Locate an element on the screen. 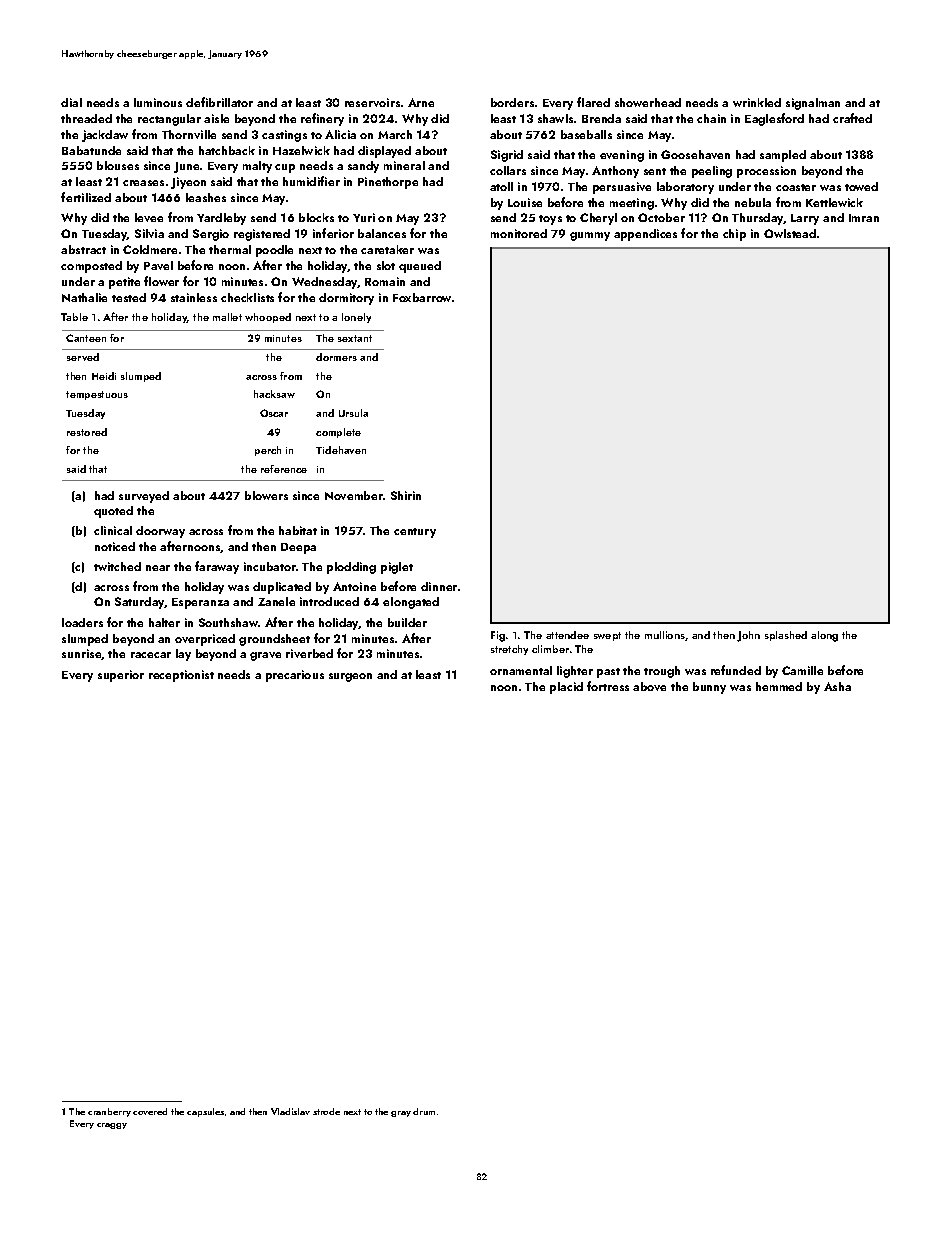 This screenshot has width=952, height=1233. malty is located at coordinates (257, 167).
